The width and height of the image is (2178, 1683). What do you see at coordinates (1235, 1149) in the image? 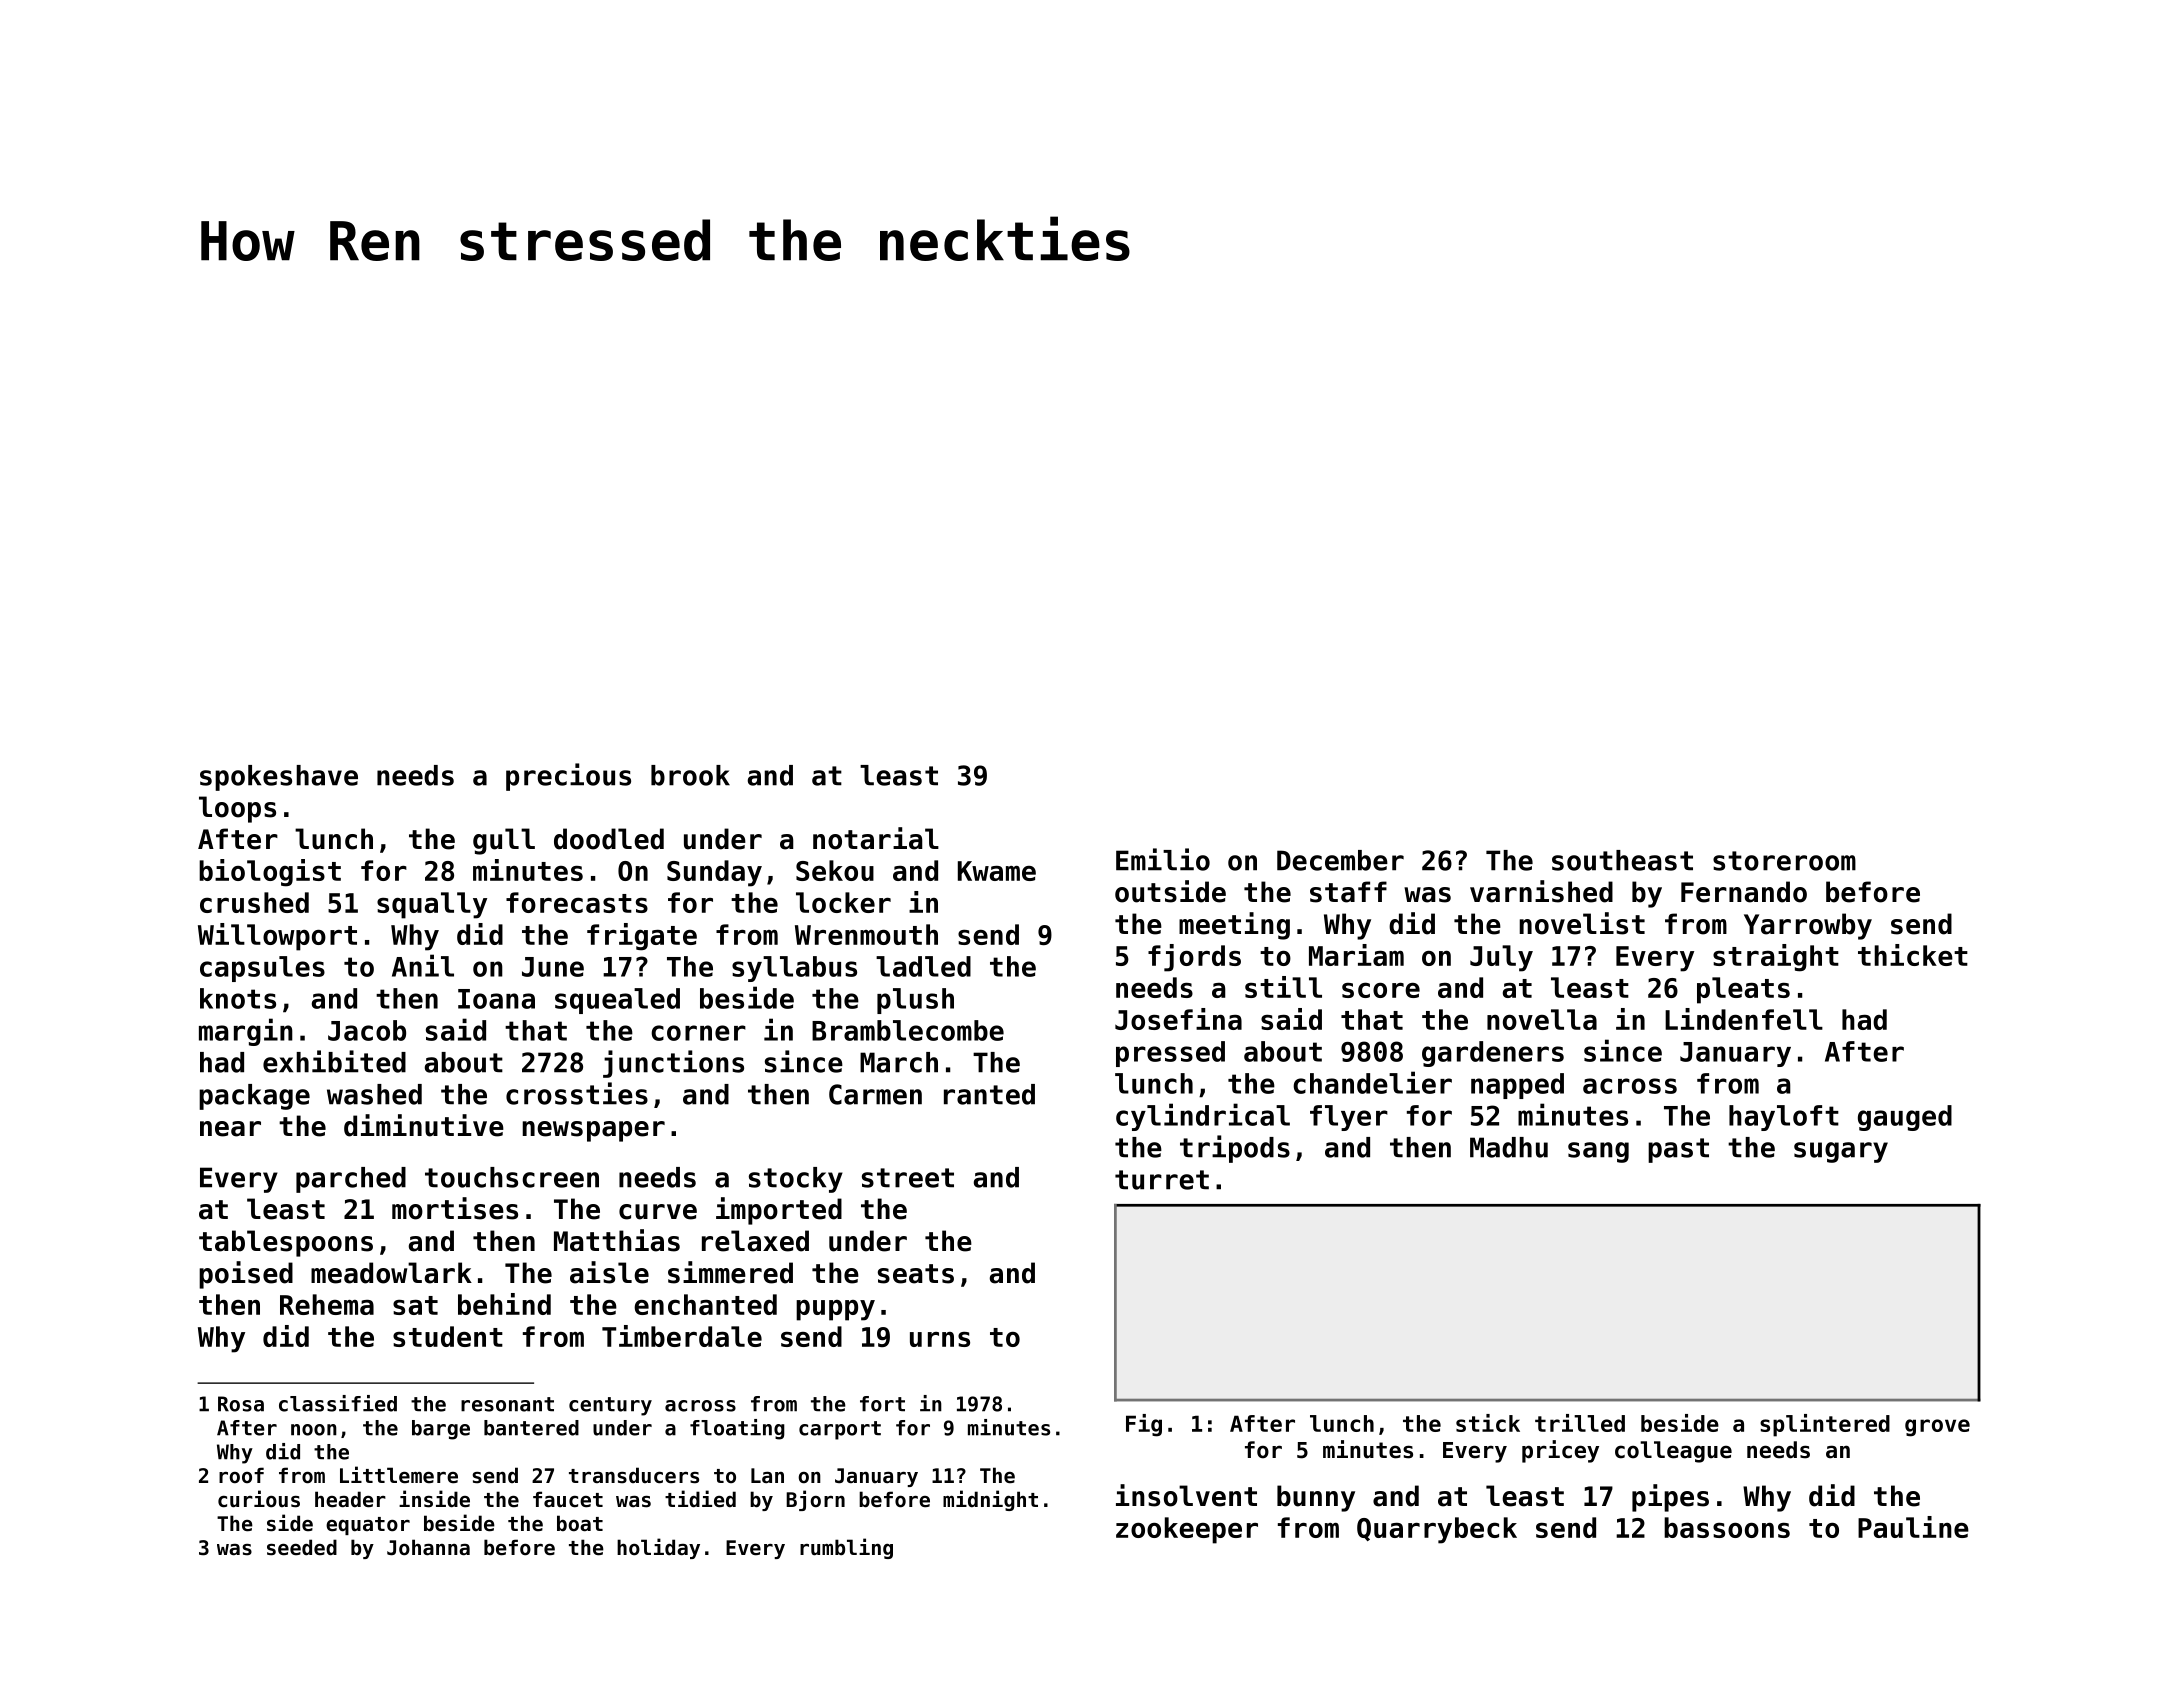
I see `tripods` at bounding box center [1235, 1149].
